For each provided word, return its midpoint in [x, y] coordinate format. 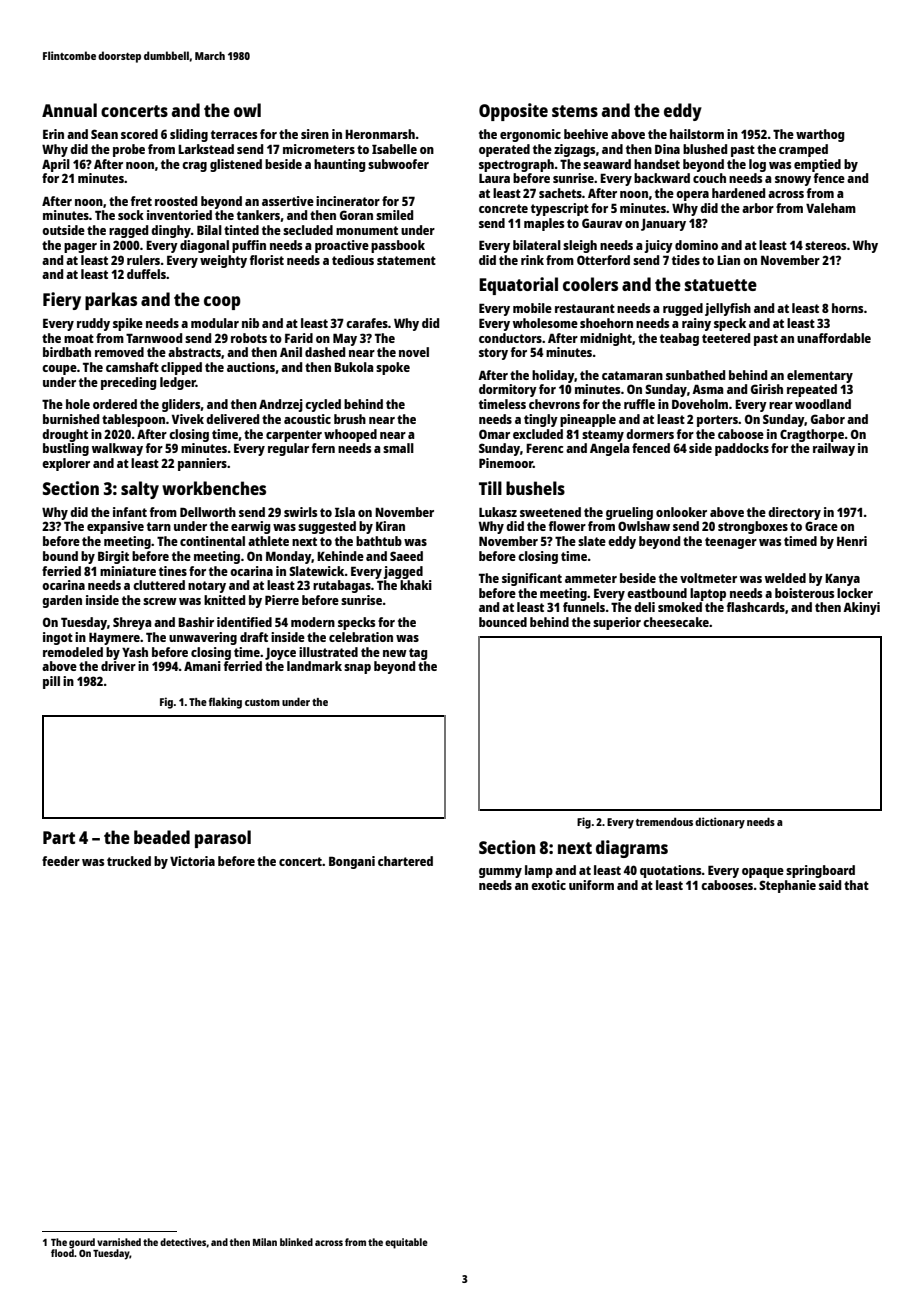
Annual [69, 110]
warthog [820, 135]
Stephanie [787, 886]
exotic [548, 885]
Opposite [513, 112]
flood [62, 1253]
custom [262, 702]
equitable [406, 1243]
